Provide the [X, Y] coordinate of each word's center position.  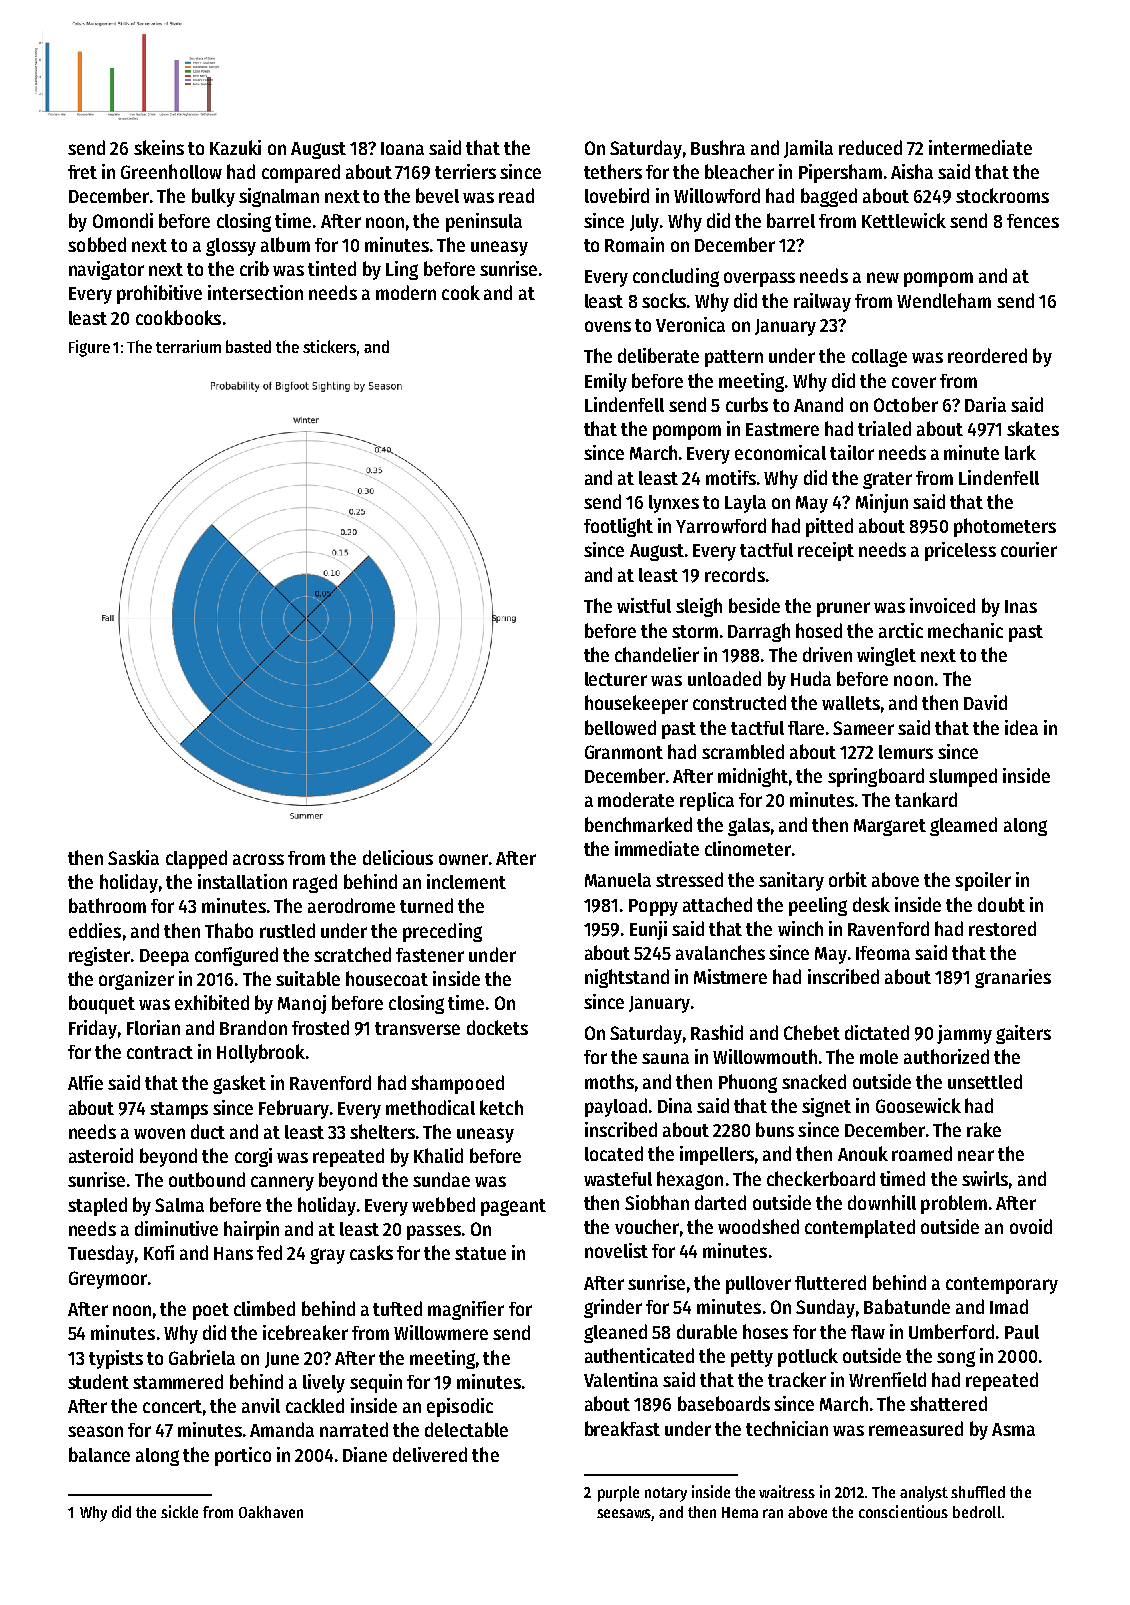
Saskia [133, 857]
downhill [882, 1202]
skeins [159, 147]
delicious [398, 857]
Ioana [402, 148]
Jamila [808, 149]
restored [1002, 928]
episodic [460, 1407]
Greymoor [108, 1280]
